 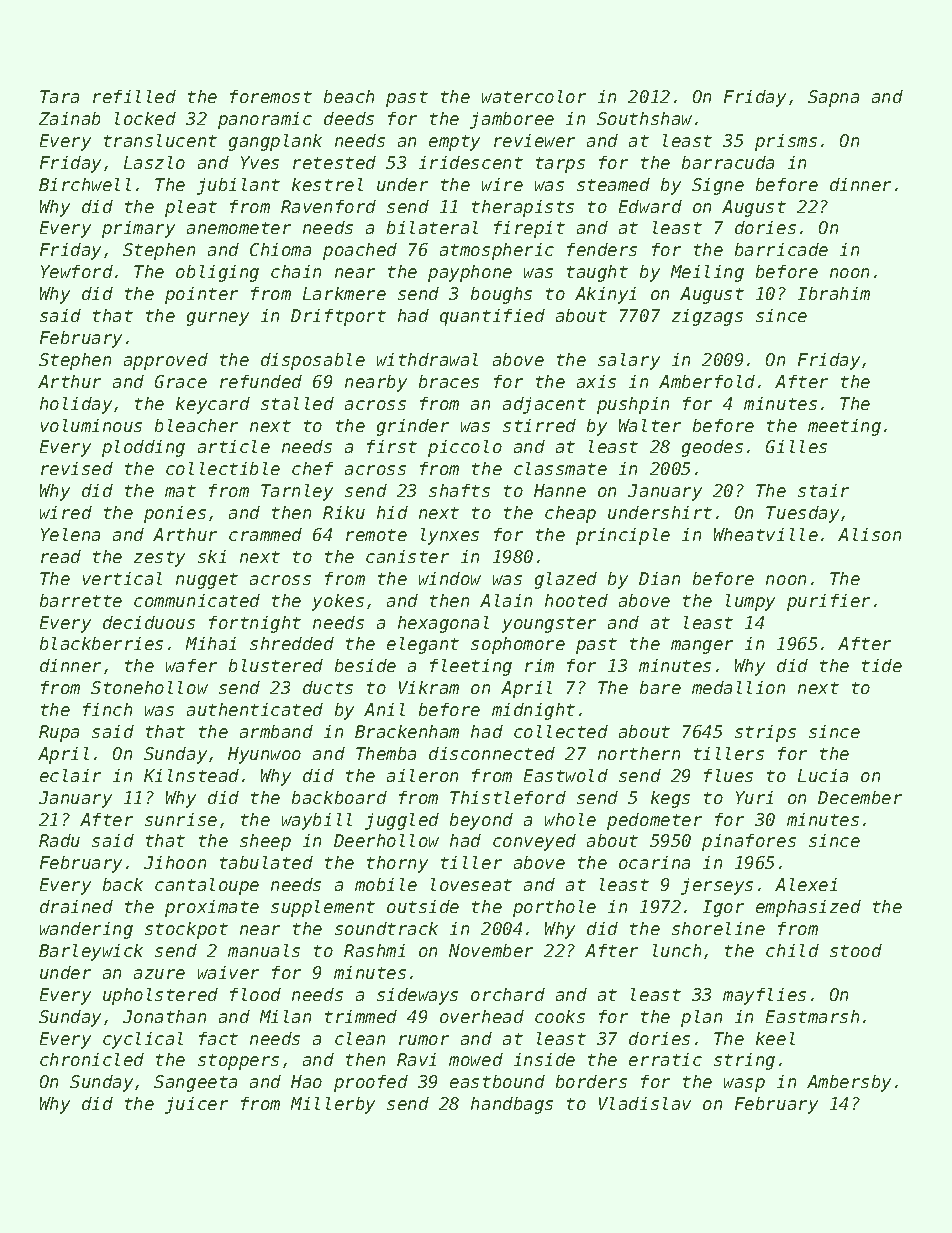 What do you see at coordinates (629, 361) in the screenshot?
I see `salary` at bounding box center [629, 361].
